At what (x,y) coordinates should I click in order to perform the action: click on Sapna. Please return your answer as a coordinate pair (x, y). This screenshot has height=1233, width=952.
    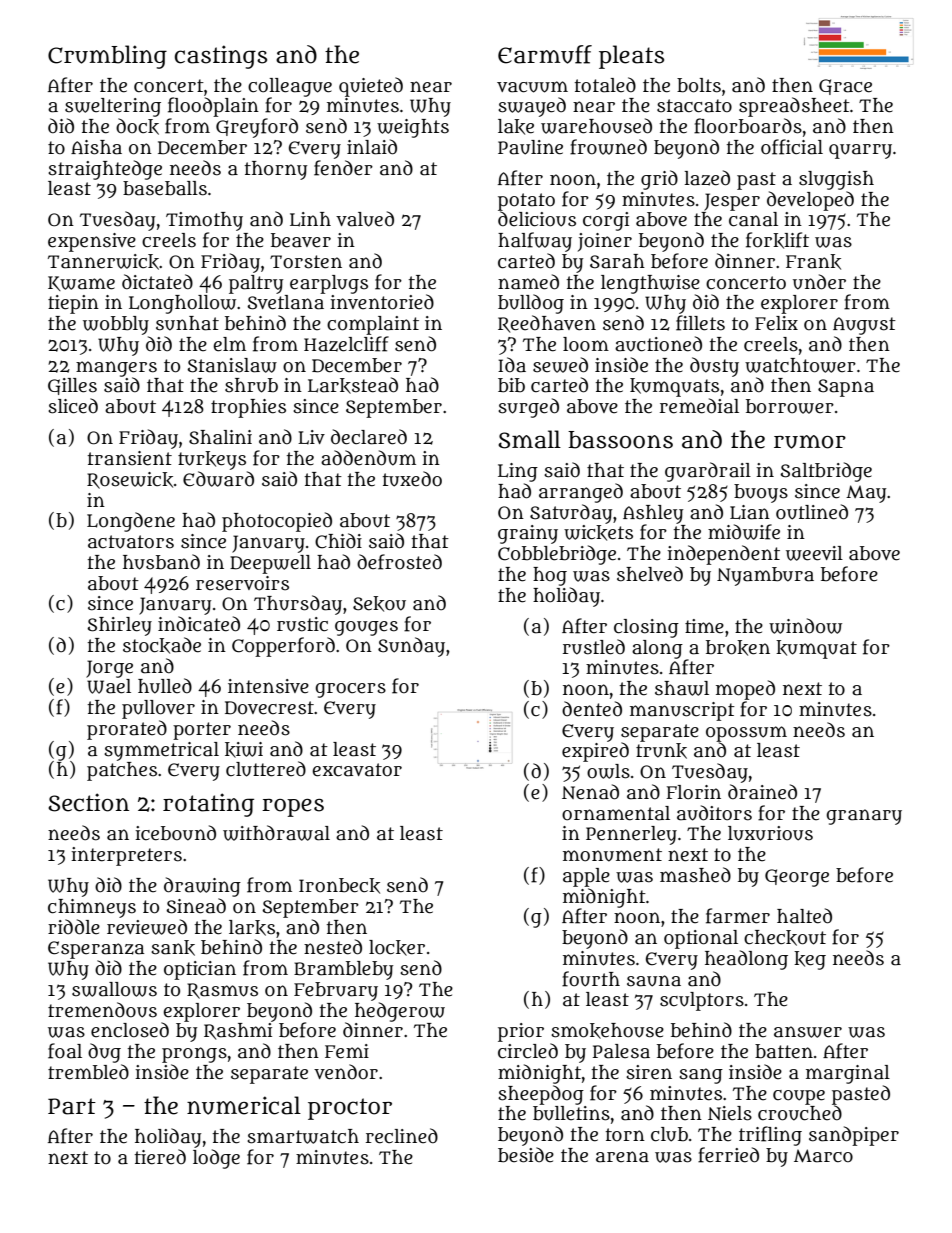
    Looking at the image, I should click on (846, 388).
